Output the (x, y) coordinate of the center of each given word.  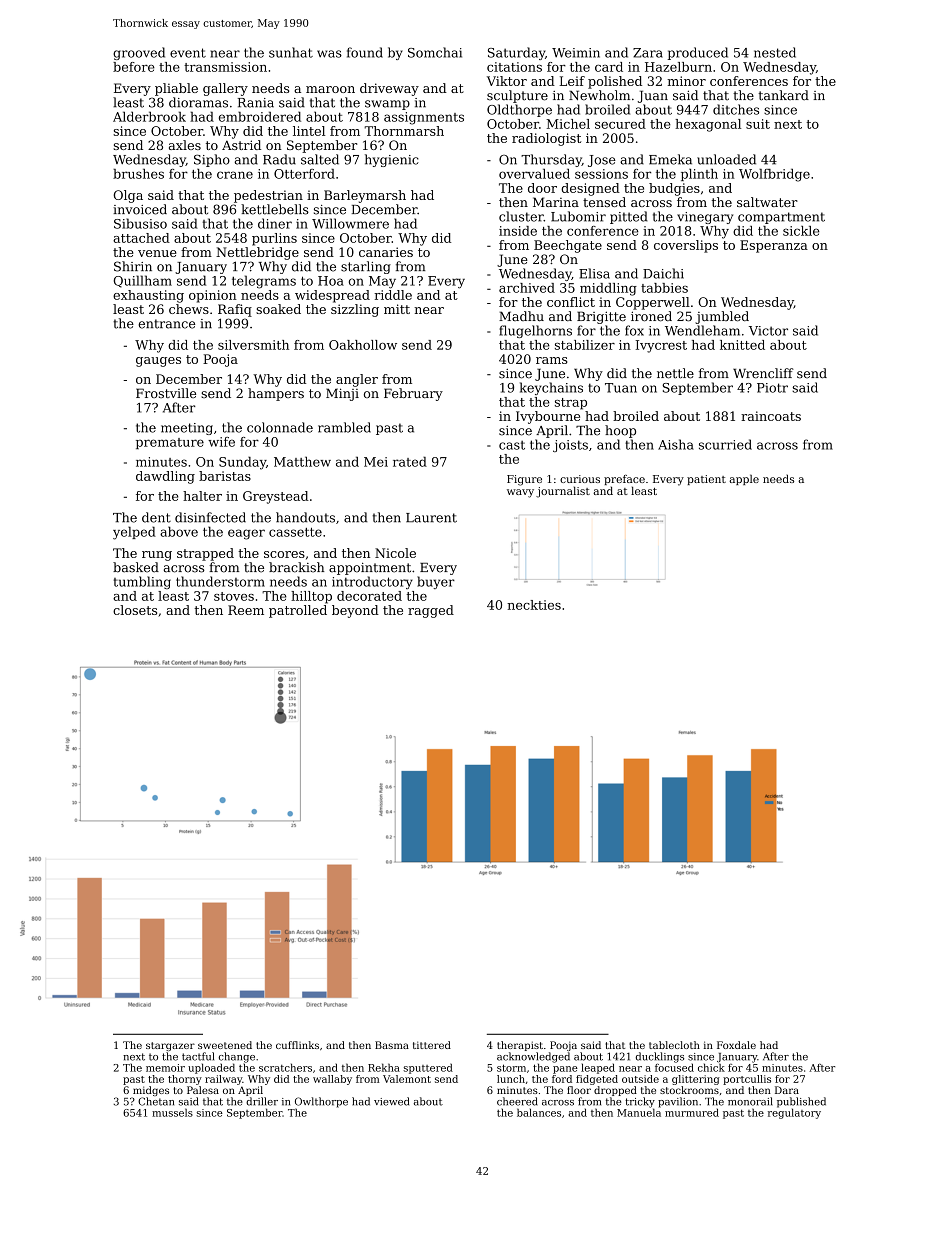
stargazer (170, 1046)
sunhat (291, 52)
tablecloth (674, 1045)
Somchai (435, 52)
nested (775, 52)
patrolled (298, 611)
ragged (431, 611)
